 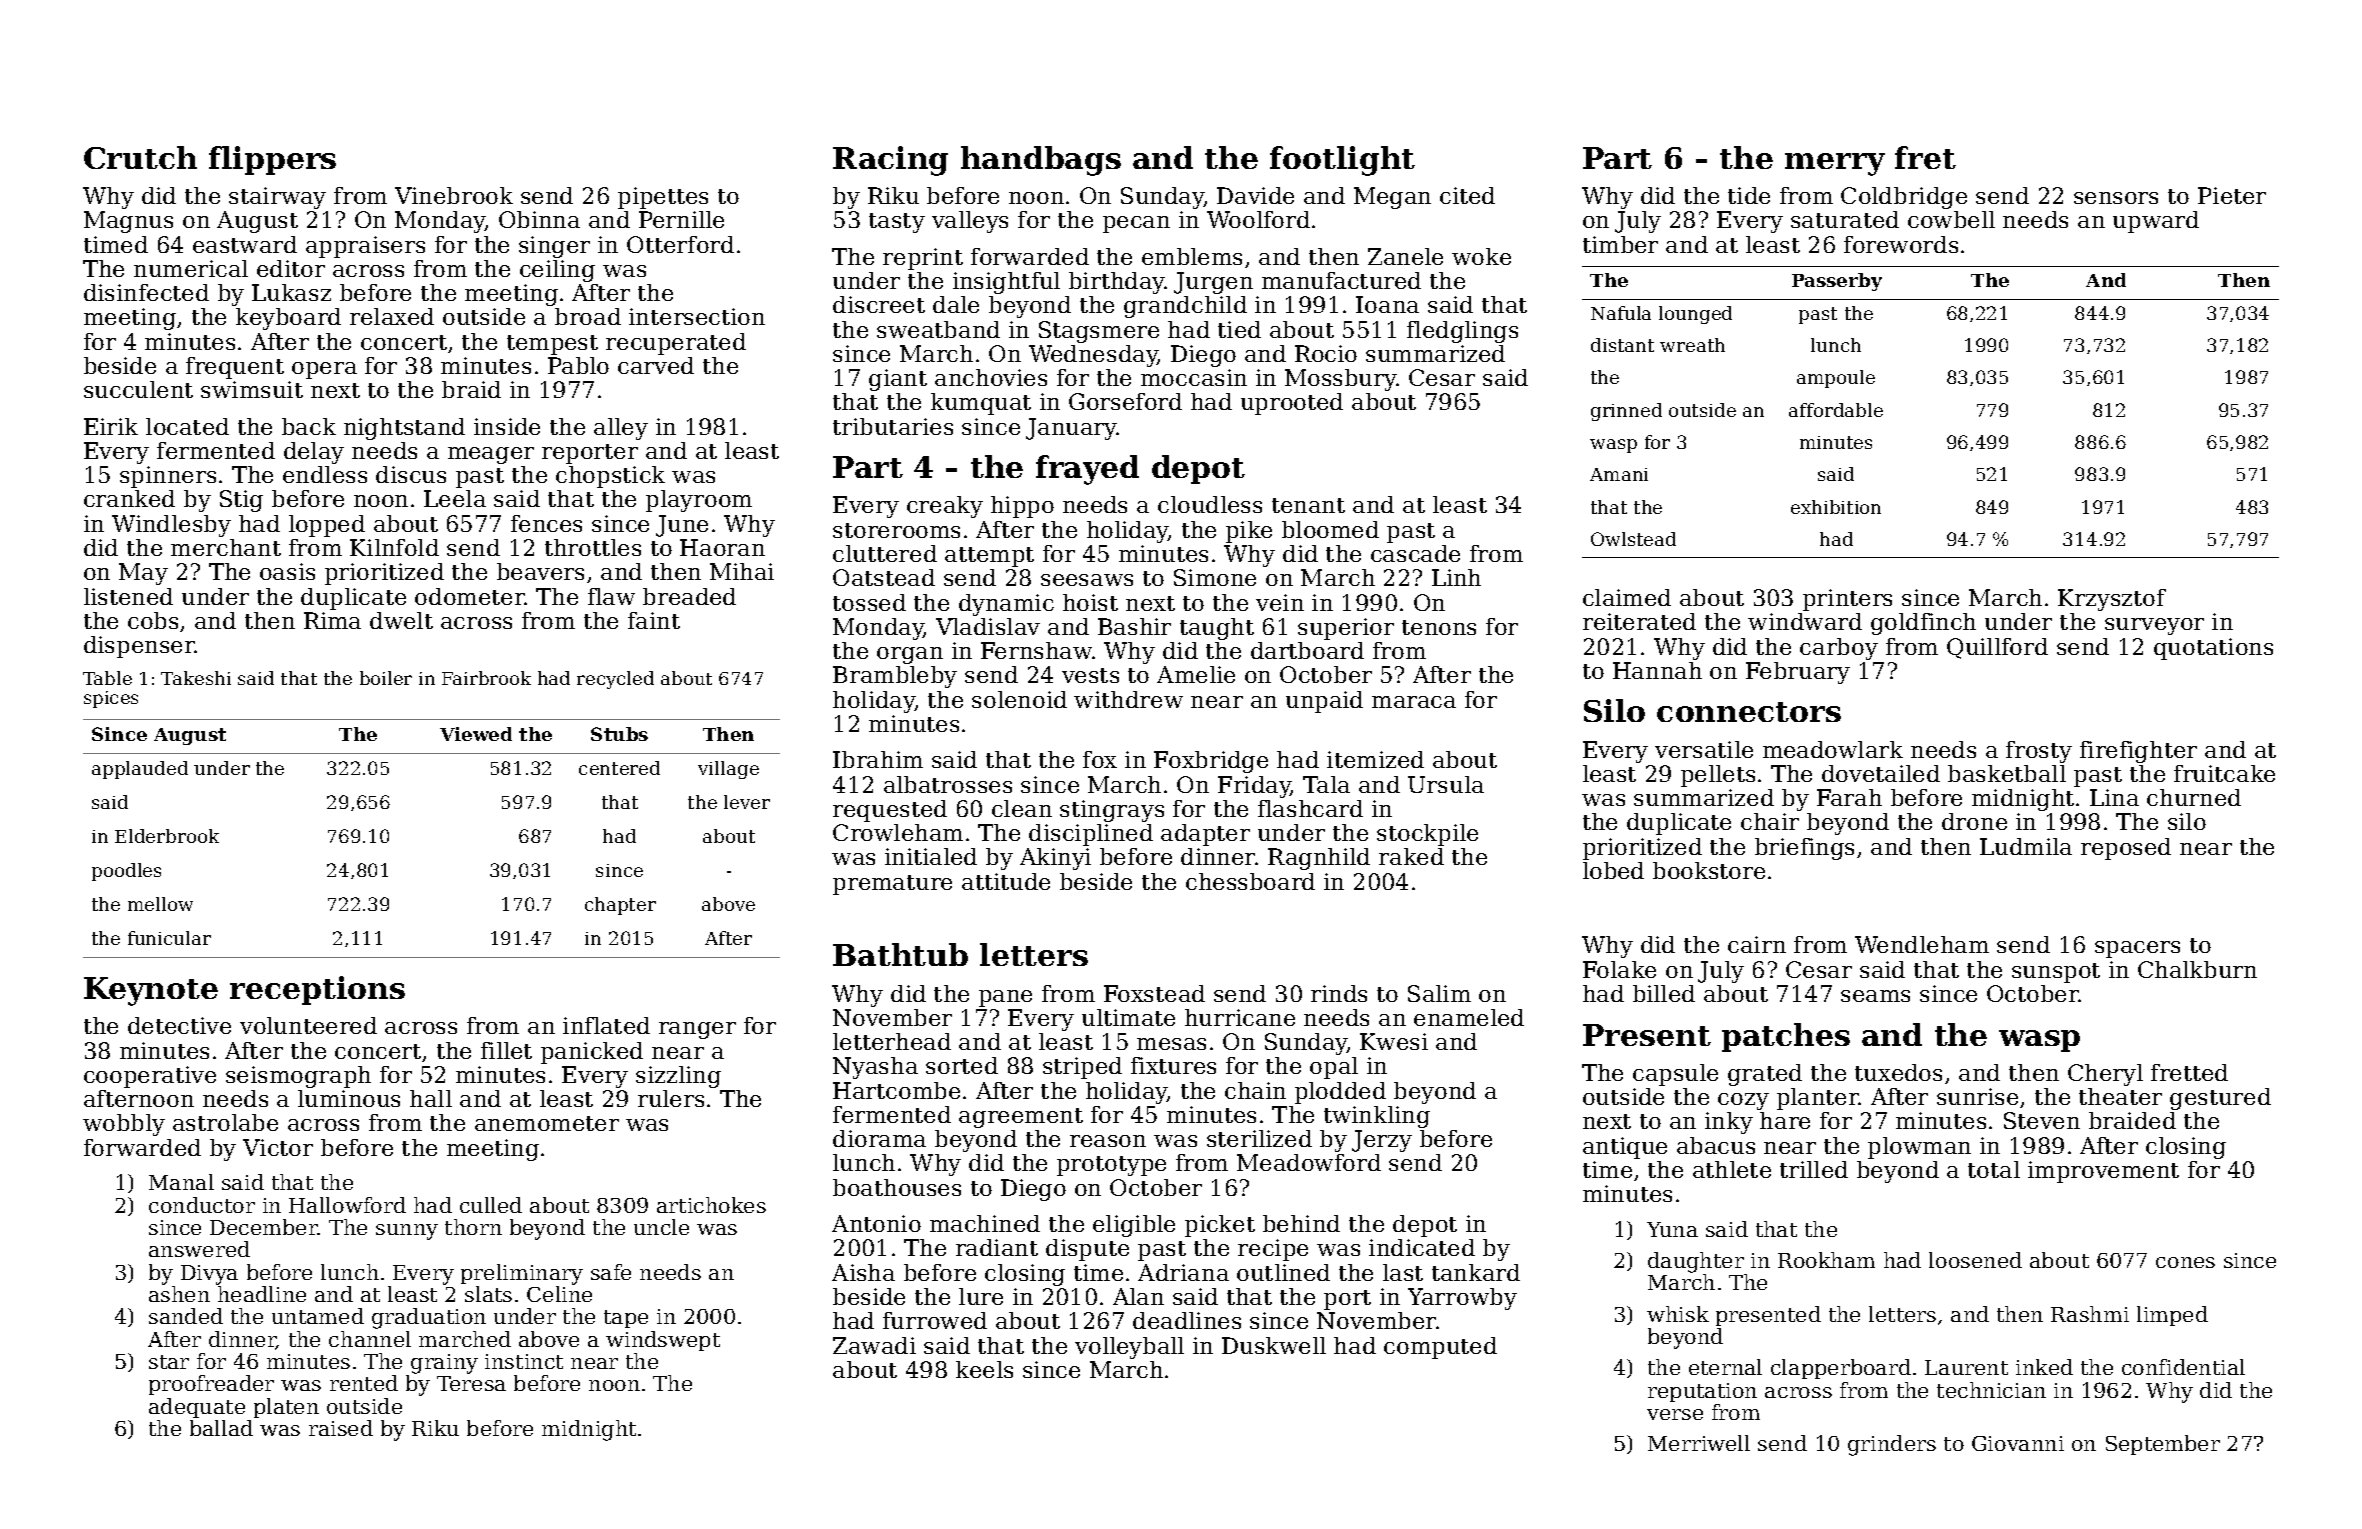 What do you see at coordinates (620, 906) in the screenshot?
I see `chapter` at bounding box center [620, 906].
